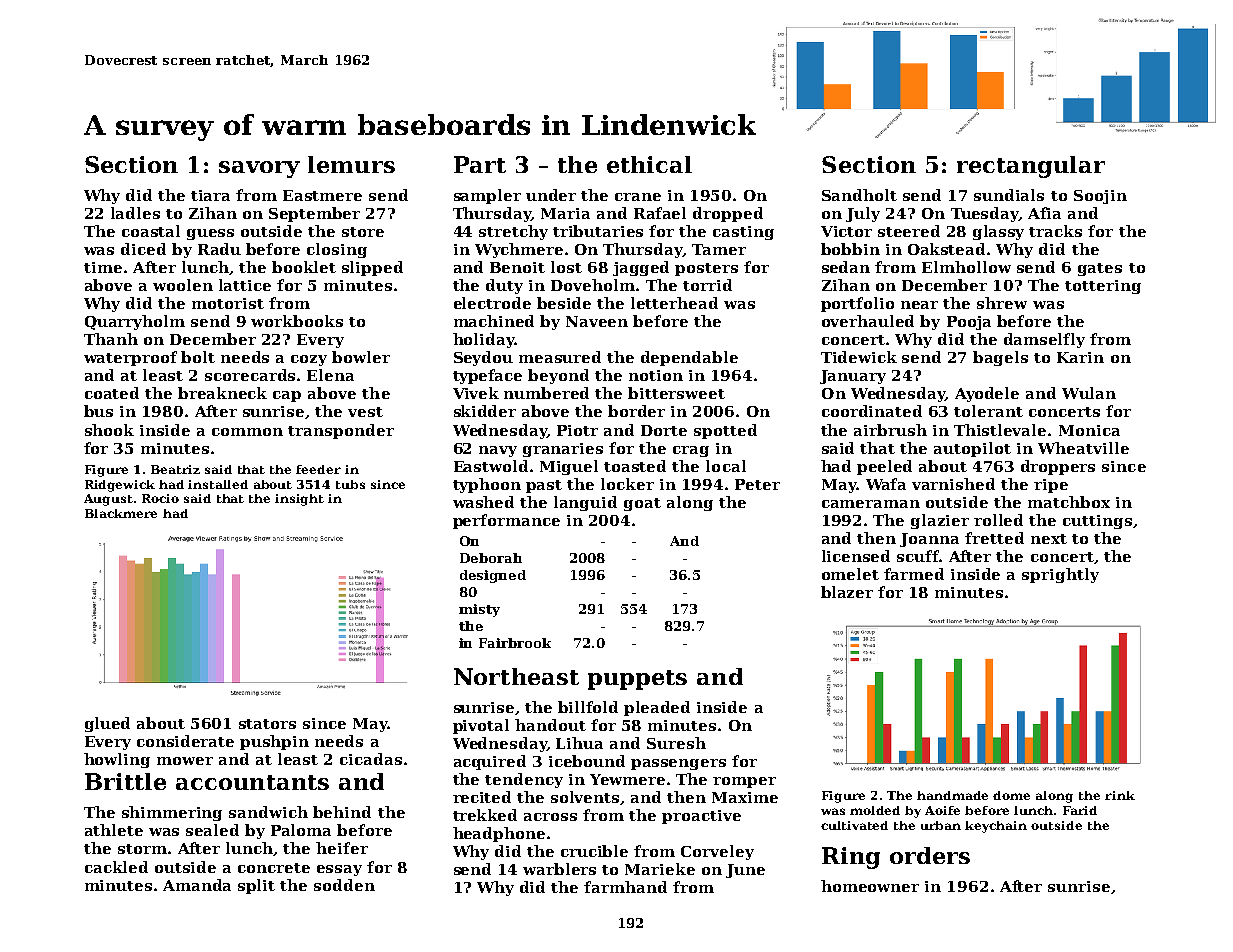 This screenshot has width=1233, height=952. I want to click on warblers, so click(559, 869).
